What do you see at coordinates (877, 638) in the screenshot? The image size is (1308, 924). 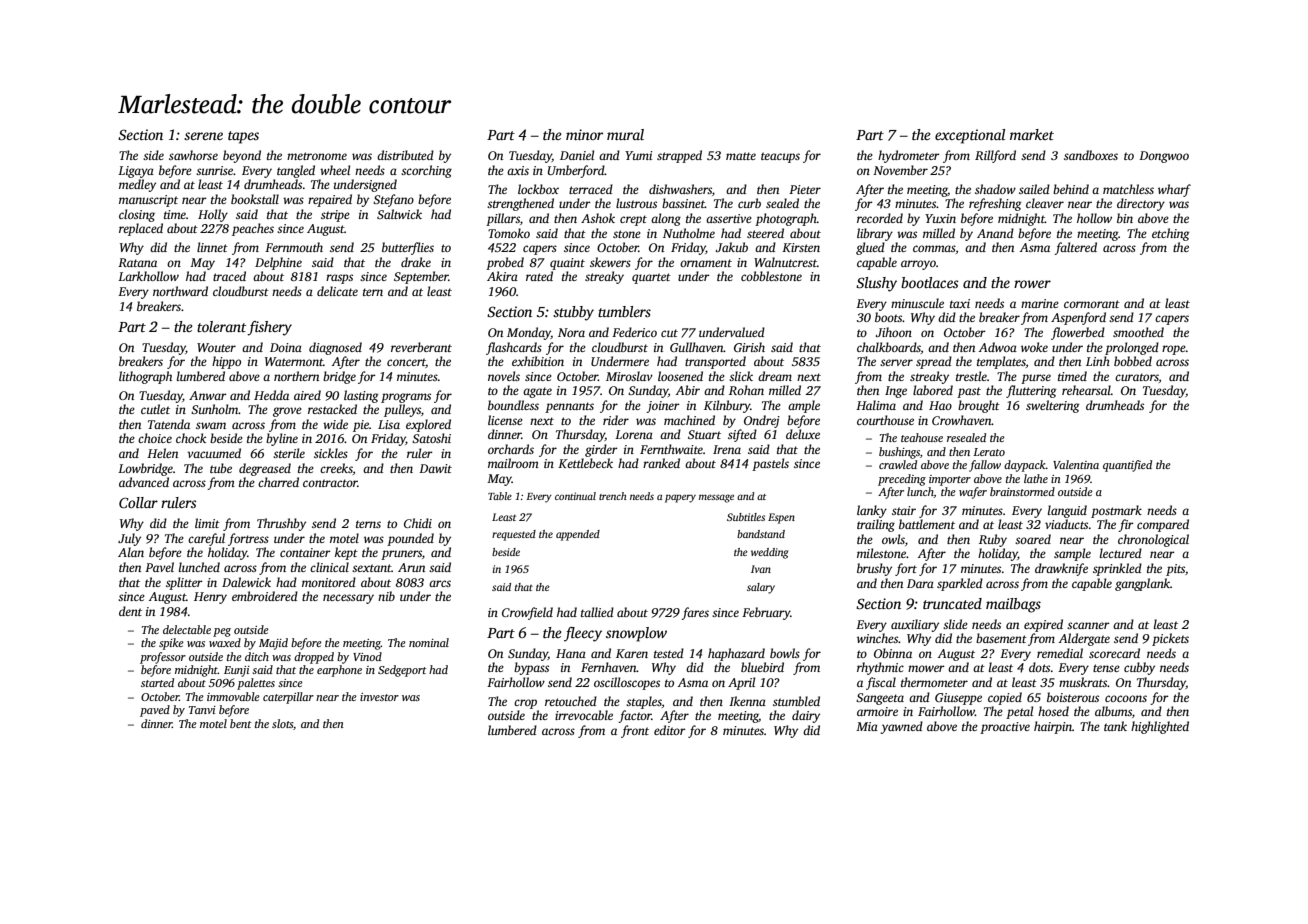 I see `winches` at bounding box center [877, 638].
